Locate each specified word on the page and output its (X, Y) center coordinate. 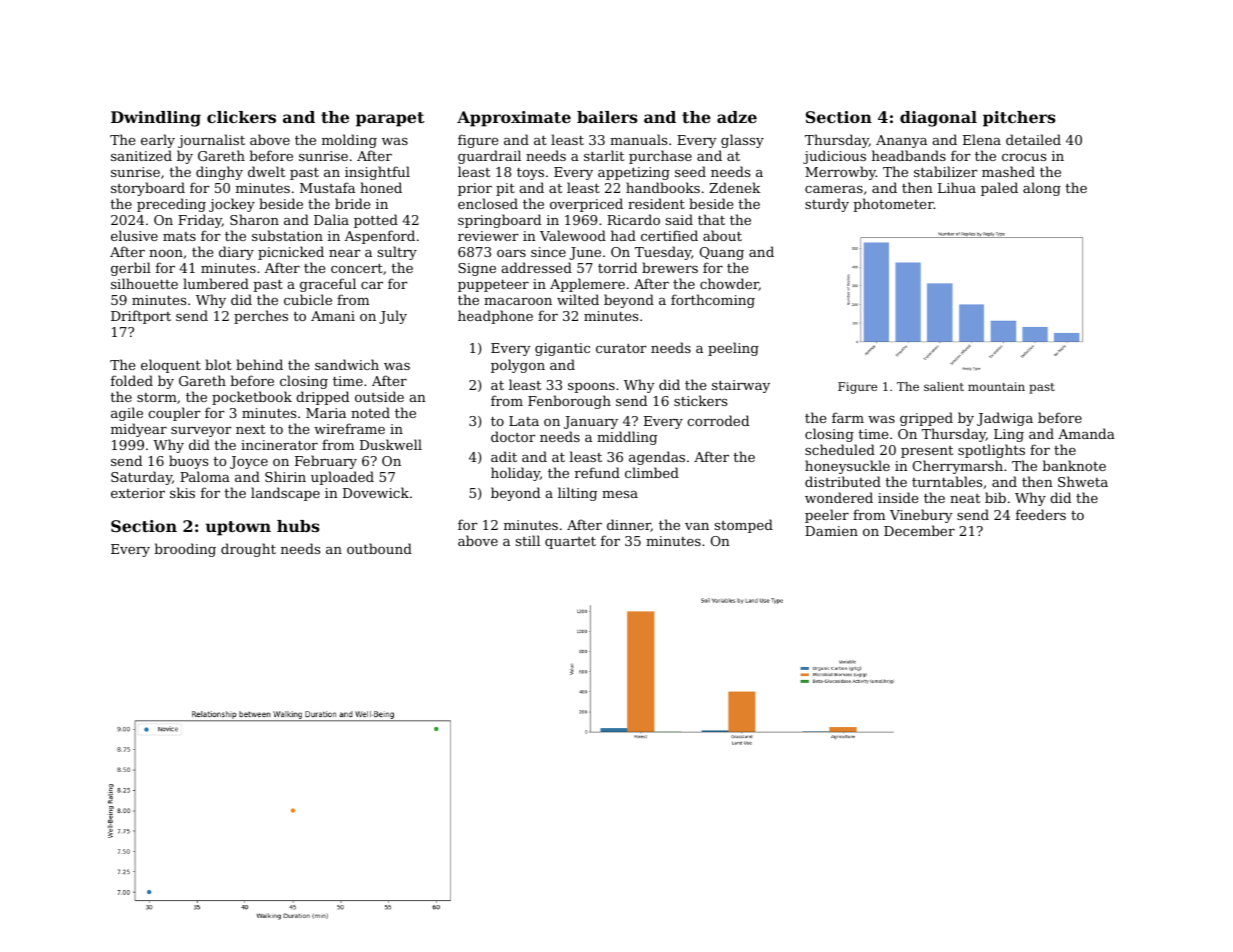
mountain (996, 386)
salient (944, 386)
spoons (591, 388)
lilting (577, 494)
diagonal (938, 119)
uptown (238, 528)
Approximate (514, 119)
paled (999, 189)
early (158, 141)
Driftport (141, 317)
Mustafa (327, 187)
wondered (839, 497)
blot (218, 364)
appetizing (634, 173)
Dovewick (376, 492)
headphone (495, 317)
